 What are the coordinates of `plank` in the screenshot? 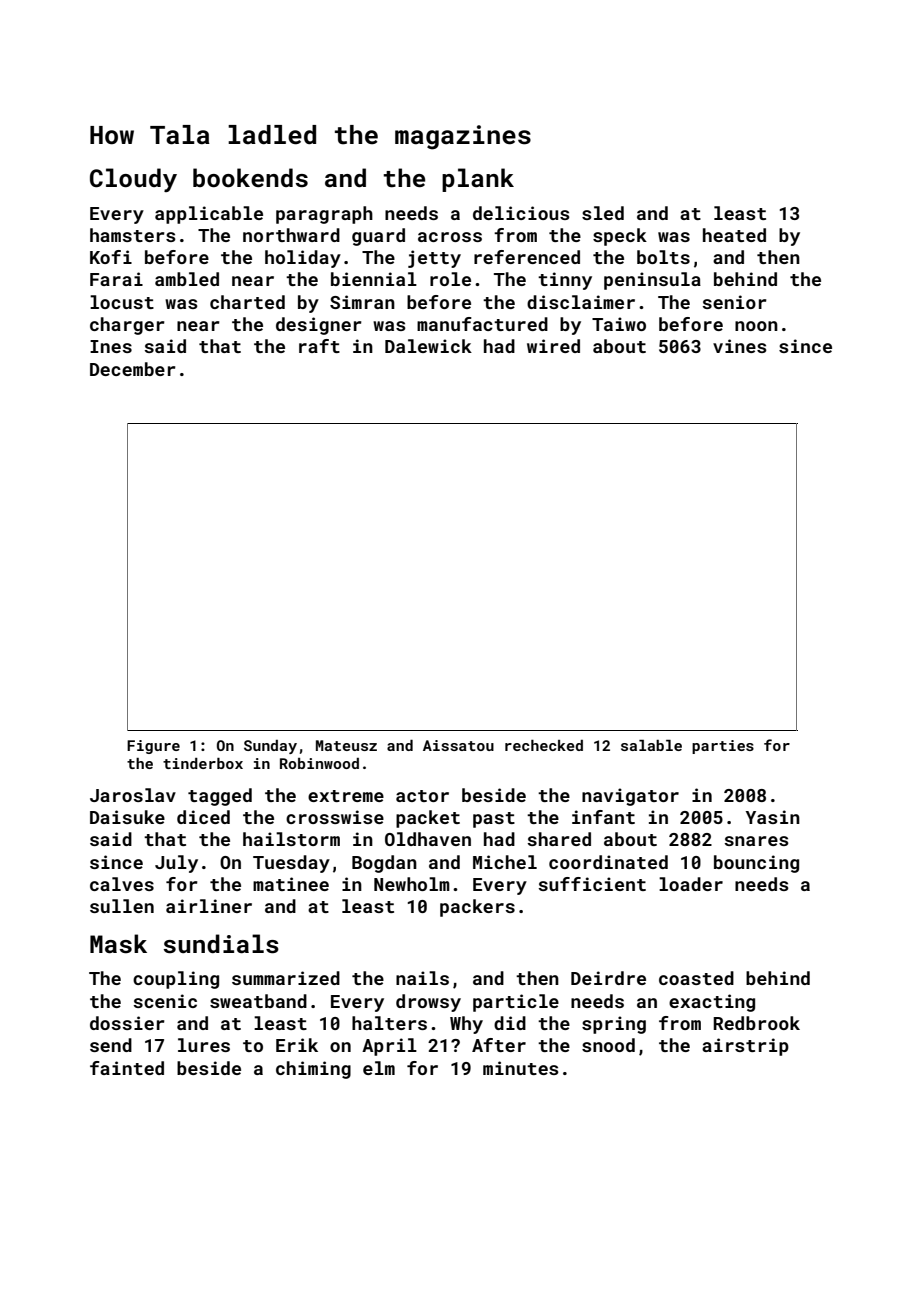 It's located at (478, 180).
